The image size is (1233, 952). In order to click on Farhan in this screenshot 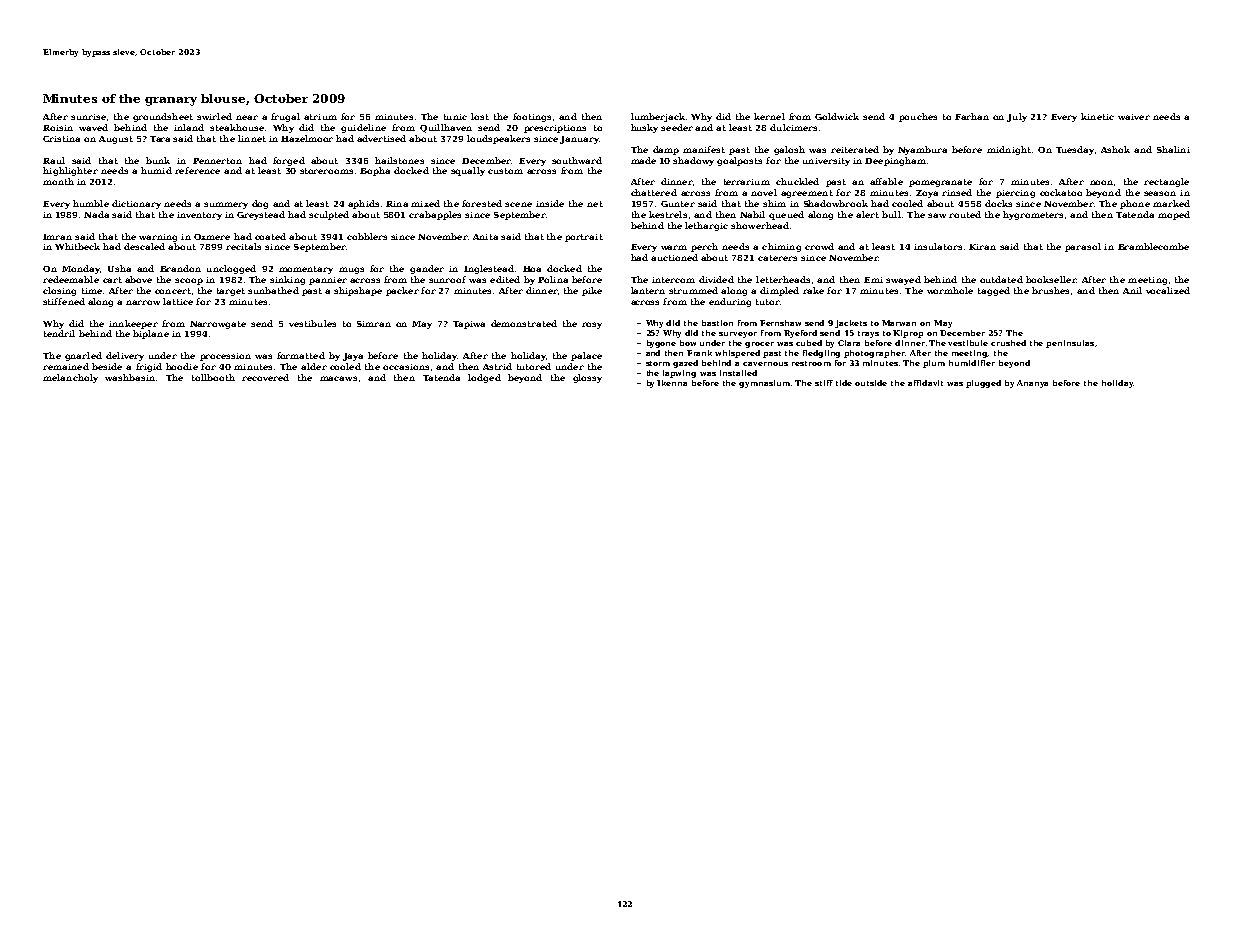, I will do `click(972, 116)`.
